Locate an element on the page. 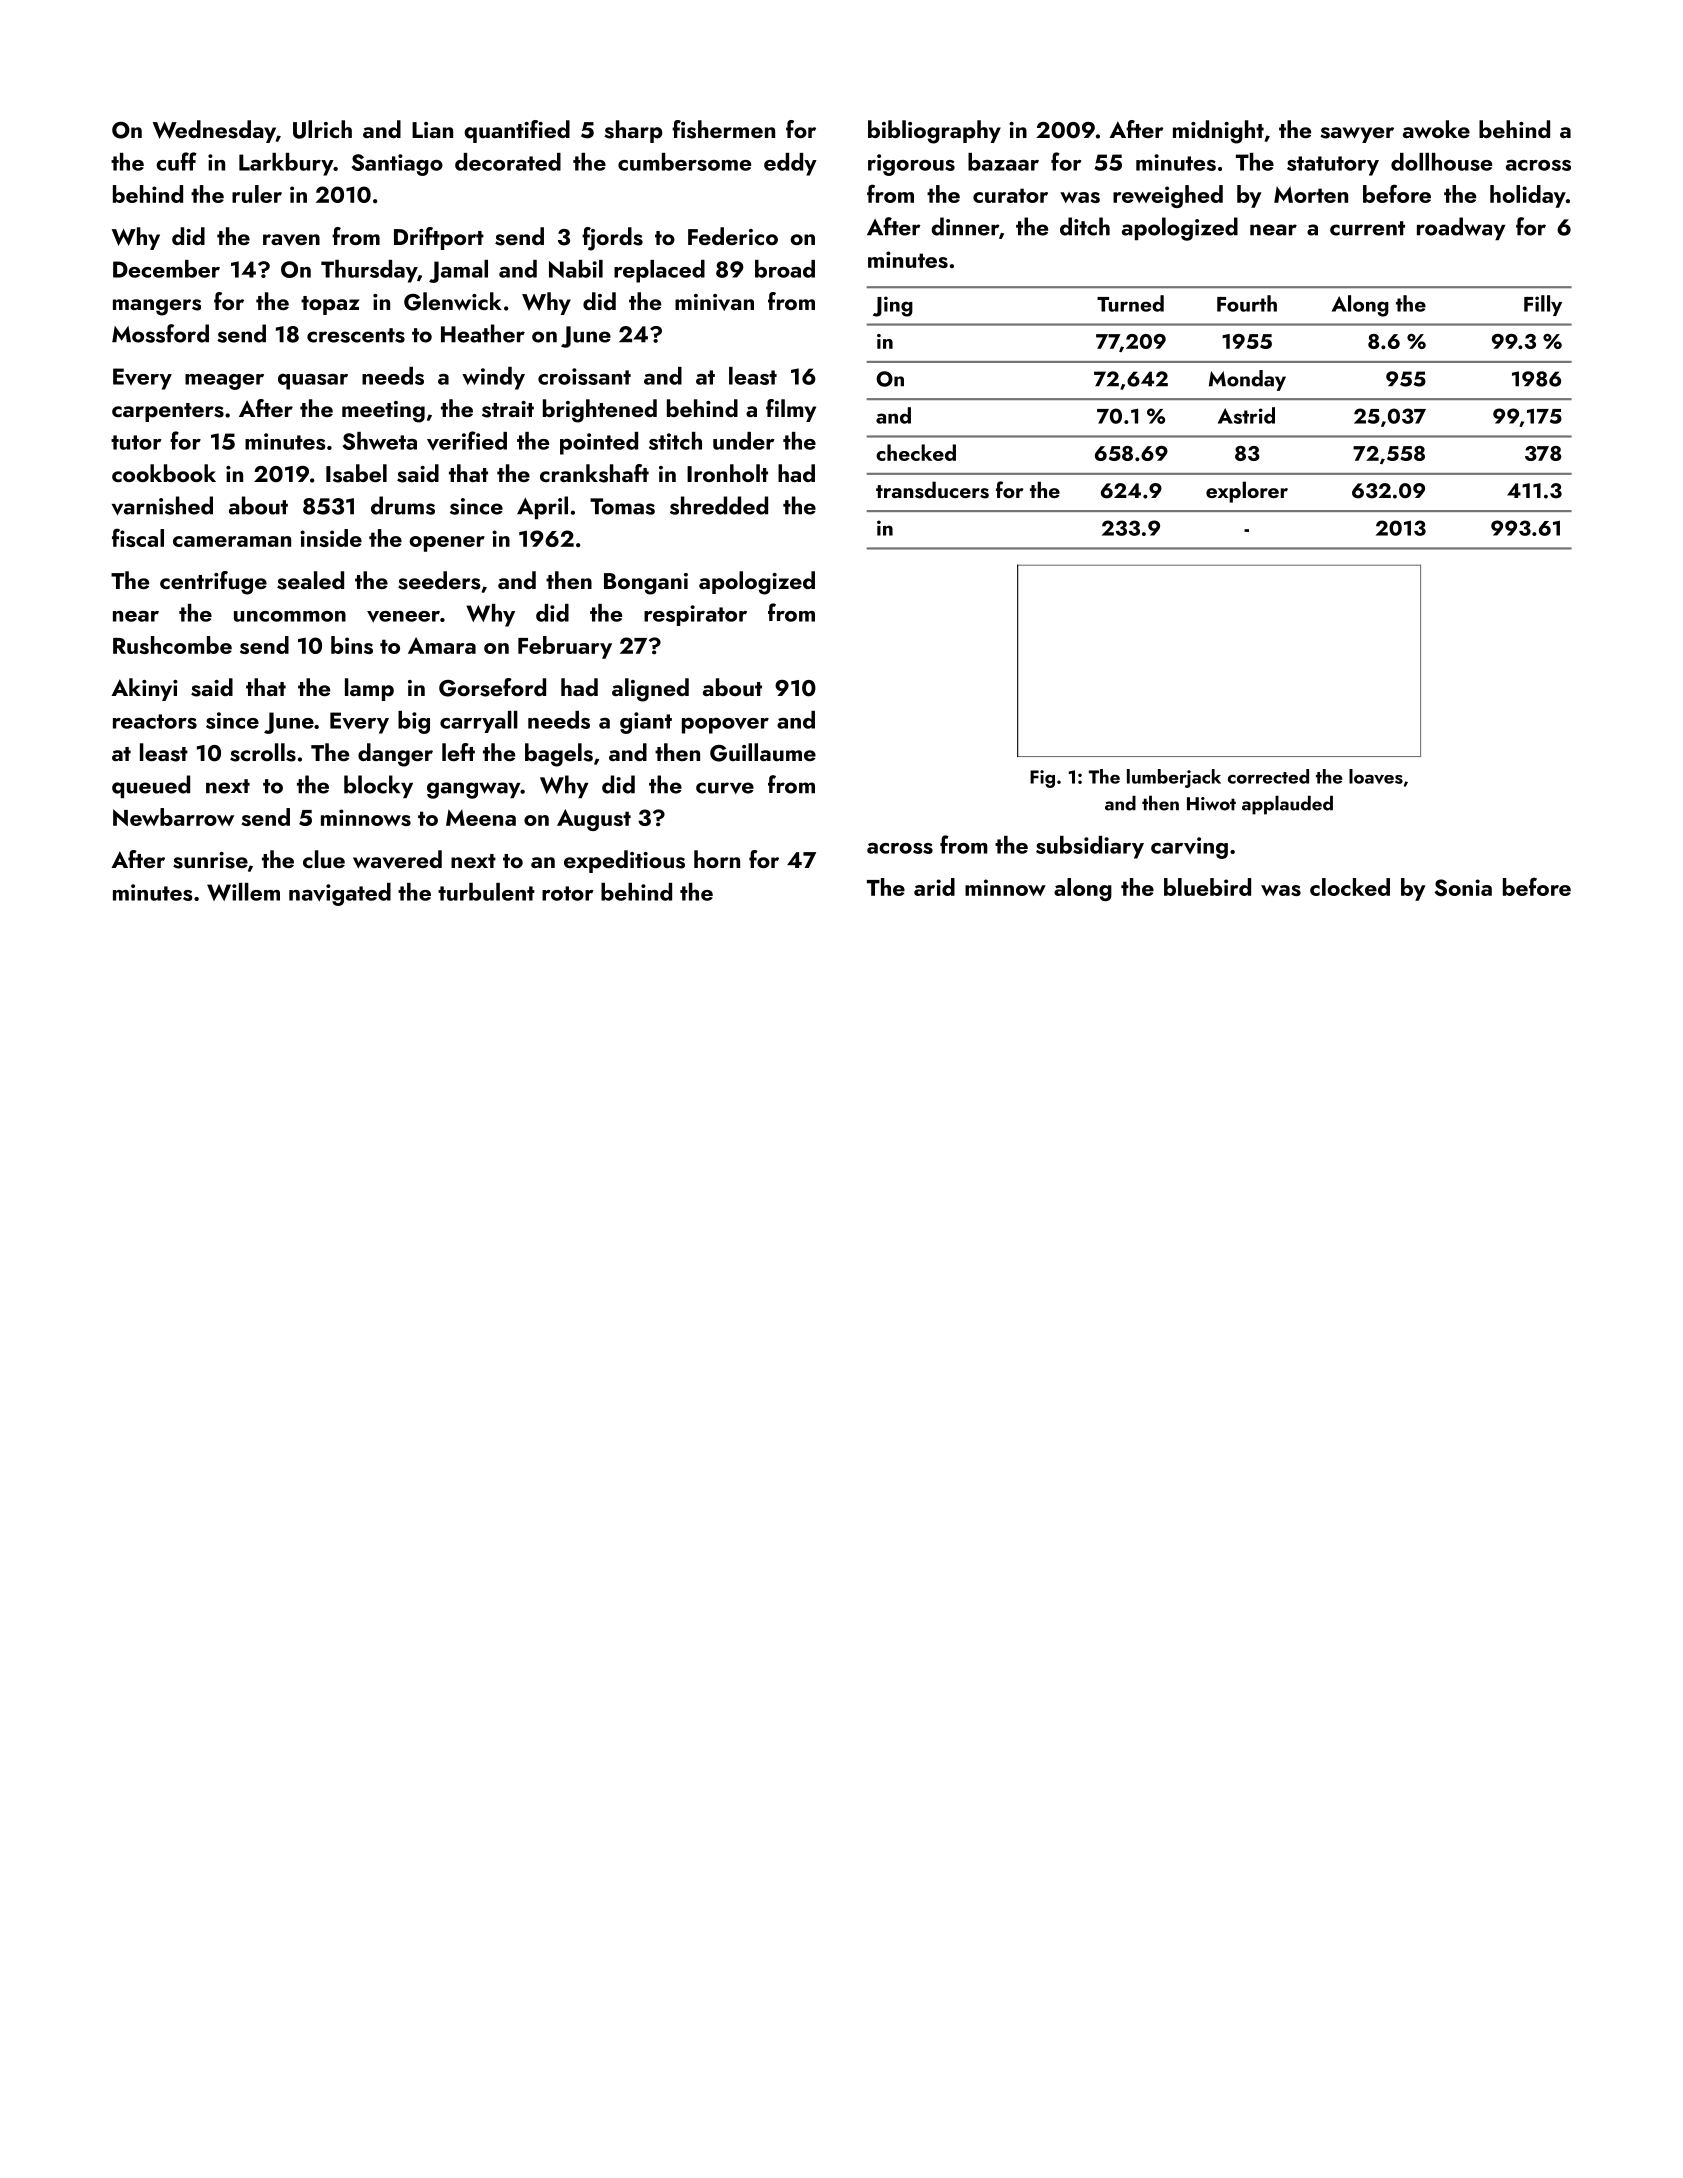  holiday is located at coordinates (1528, 196).
